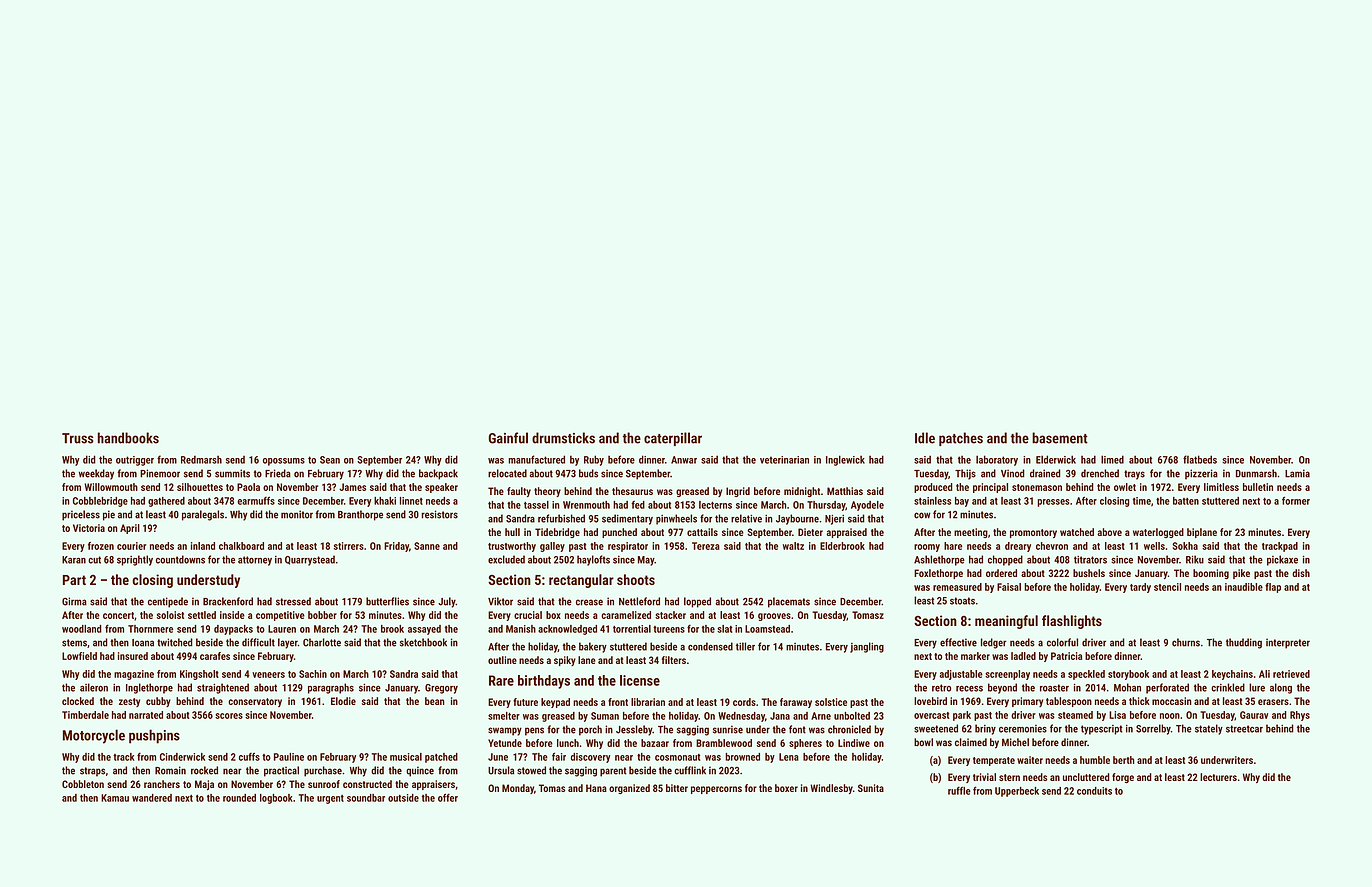 This document has width=1372, height=887. Describe the element at coordinates (925, 438) in the document. I see `Idle` at that location.
